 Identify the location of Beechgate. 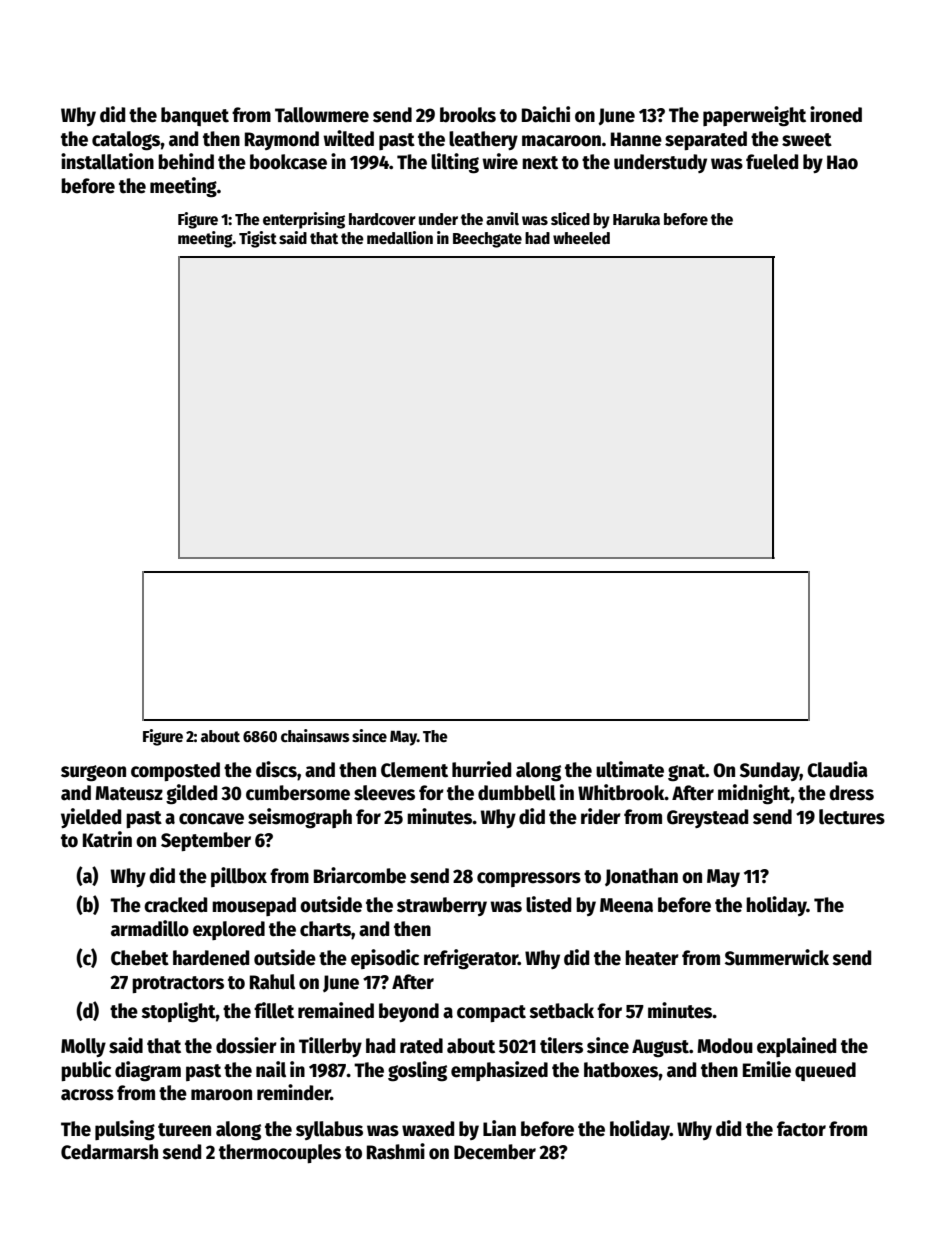
(487, 240).
